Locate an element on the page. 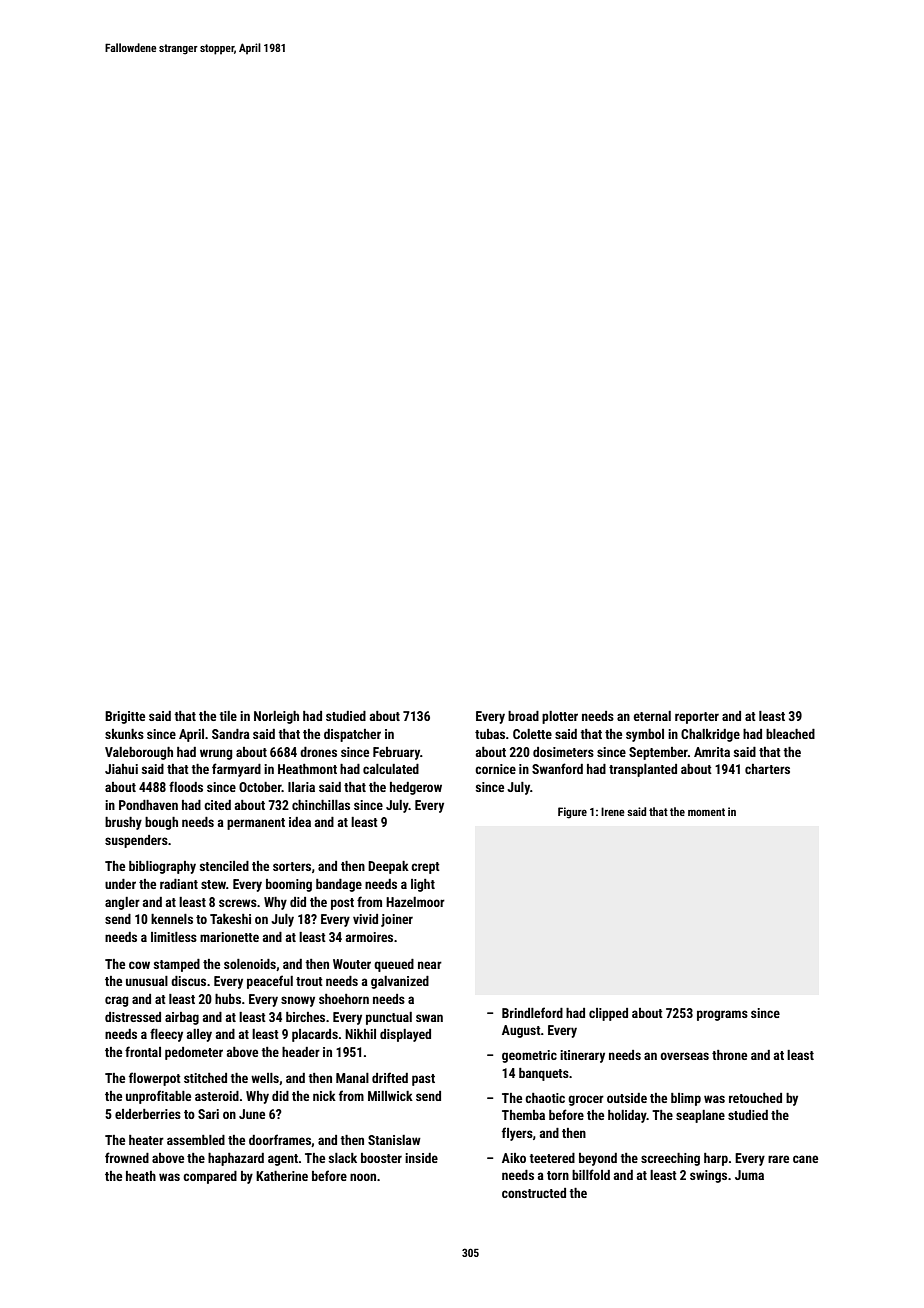 Image resolution: width=924 pixels, height=1308 pixels. Millwick is located at coordinates (390, 1096).
